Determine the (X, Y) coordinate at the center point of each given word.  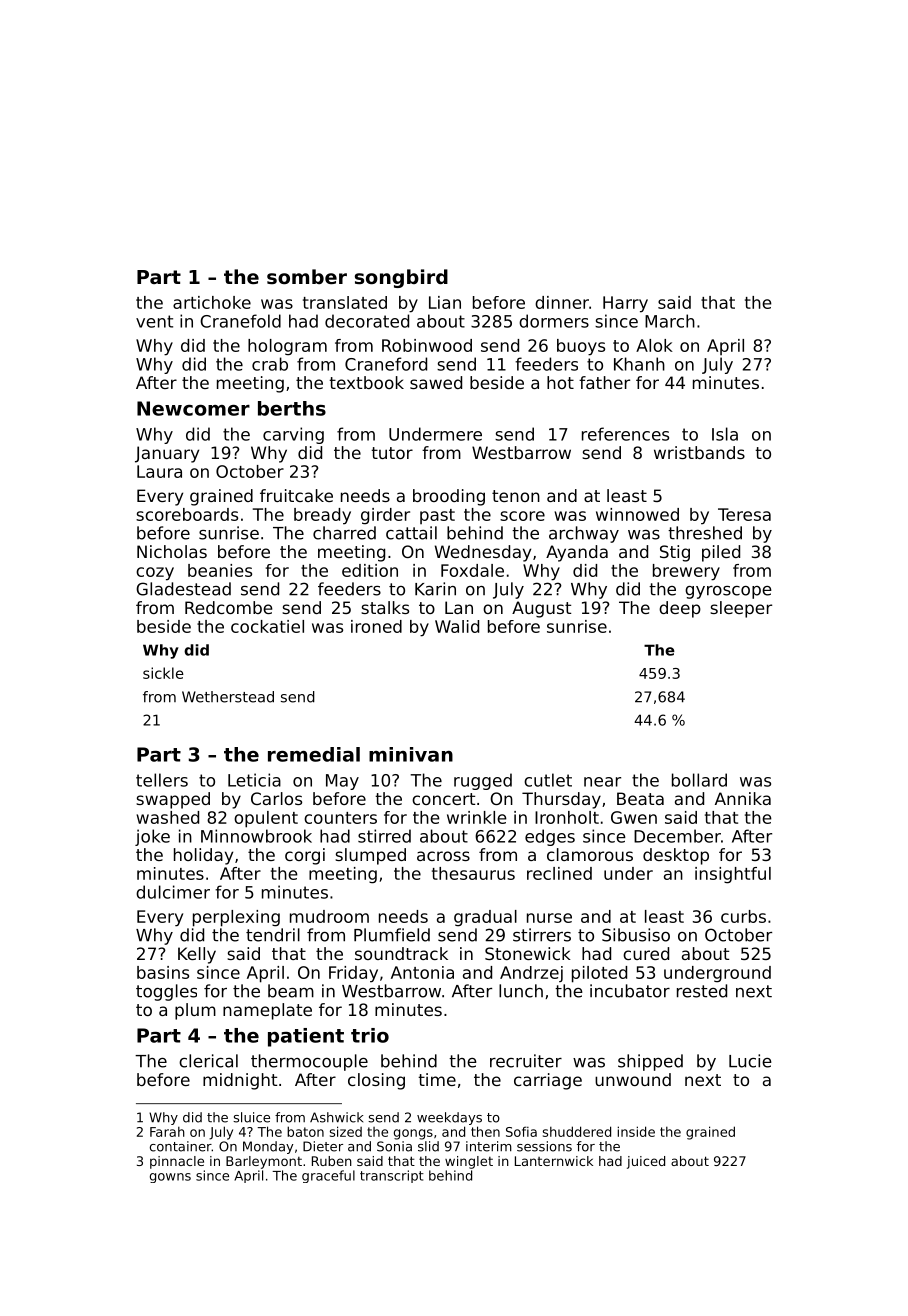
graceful (328, 1176)
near (602, 782)
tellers (162, 780)
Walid (457, 626)
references (625, 434)
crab (270, 364)
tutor (392, 453)
